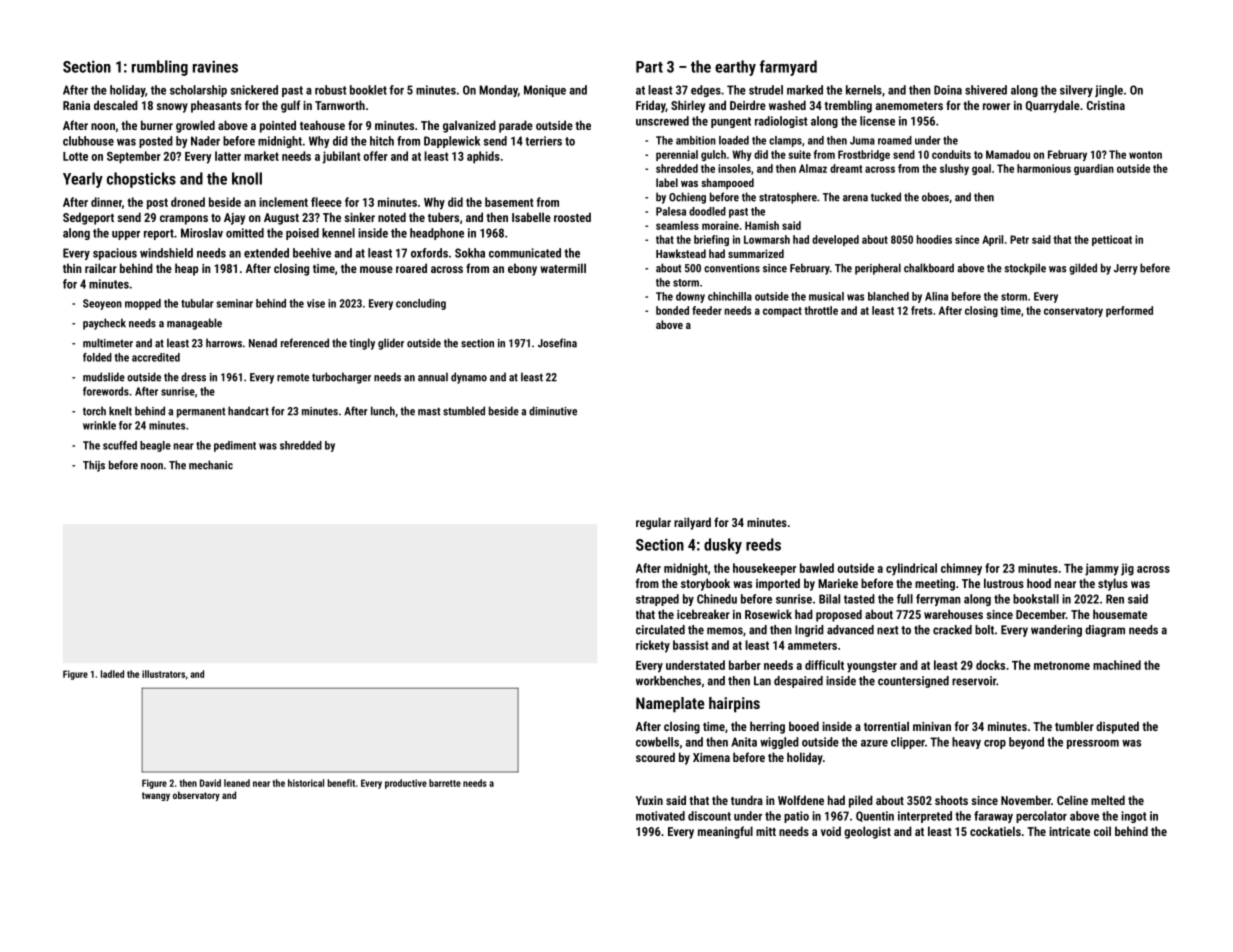 This page has width=1233, height=952. I want to click on Nameplate, so click(670, 705).
